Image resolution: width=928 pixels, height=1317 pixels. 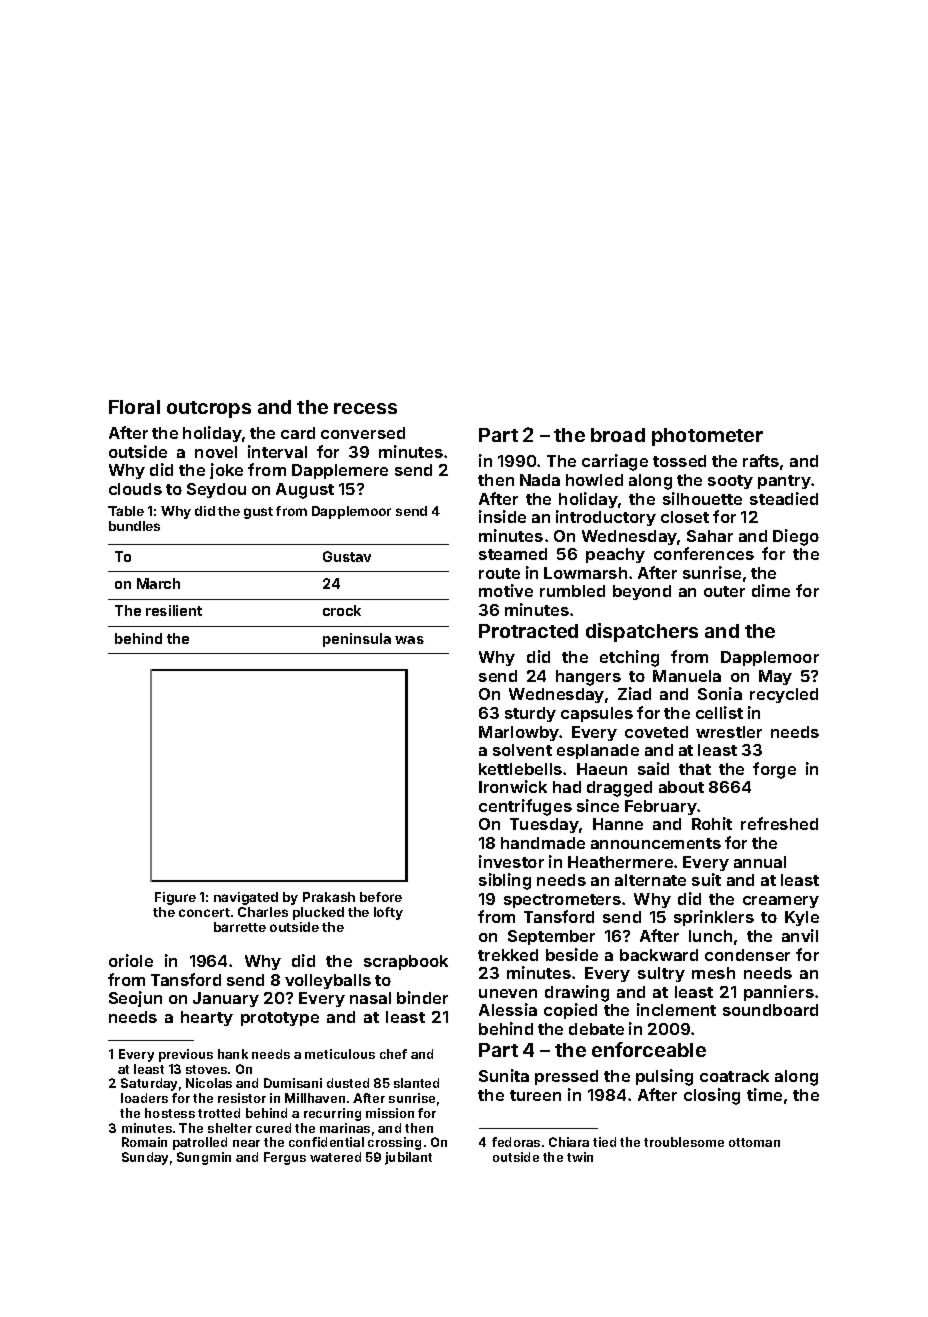 I want to click on watered, so click(x=335, y=1157).
